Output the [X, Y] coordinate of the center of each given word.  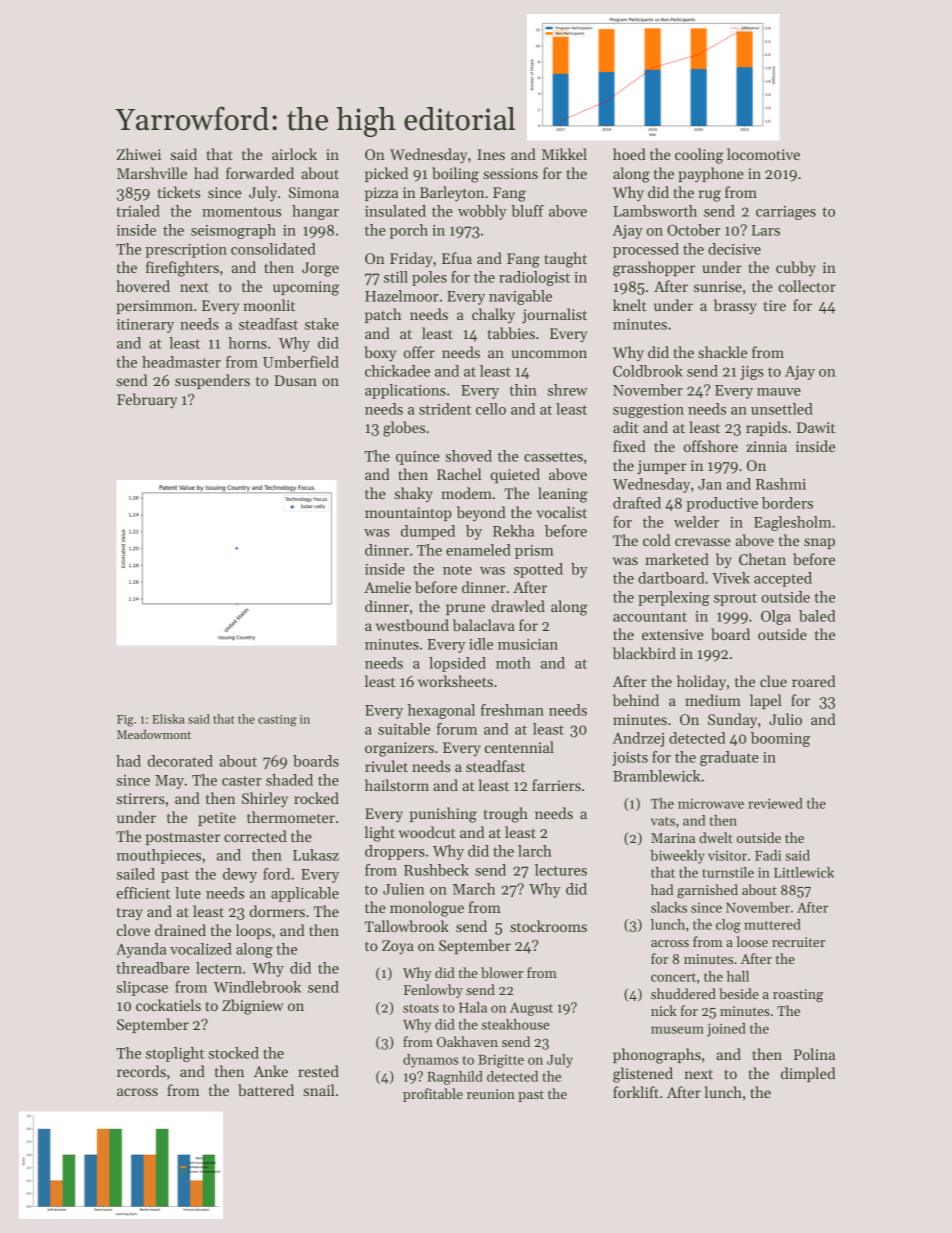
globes [404, 429]
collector [807, 286]
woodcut [427, 832]
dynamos [431, 1061]
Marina [673, 838]
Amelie [387, 587]
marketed [677, 559]
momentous [241, 212]
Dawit [816, 427]
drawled [518, 606]
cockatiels [168, 1005]
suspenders [212, 381]
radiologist [534, 278]
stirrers [141, 798]
